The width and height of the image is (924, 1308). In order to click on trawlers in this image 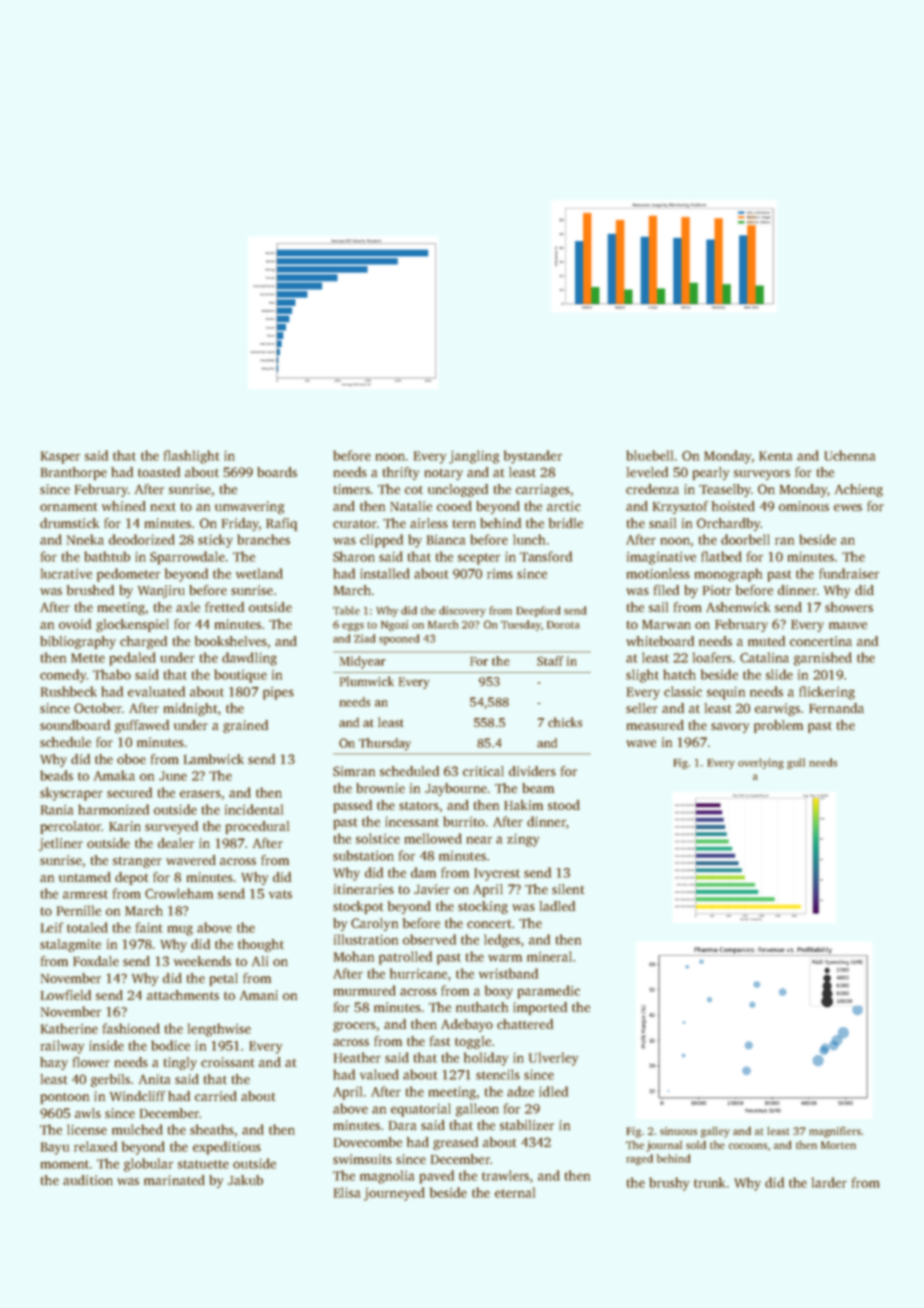, I will do `click(505, 1175)`.
